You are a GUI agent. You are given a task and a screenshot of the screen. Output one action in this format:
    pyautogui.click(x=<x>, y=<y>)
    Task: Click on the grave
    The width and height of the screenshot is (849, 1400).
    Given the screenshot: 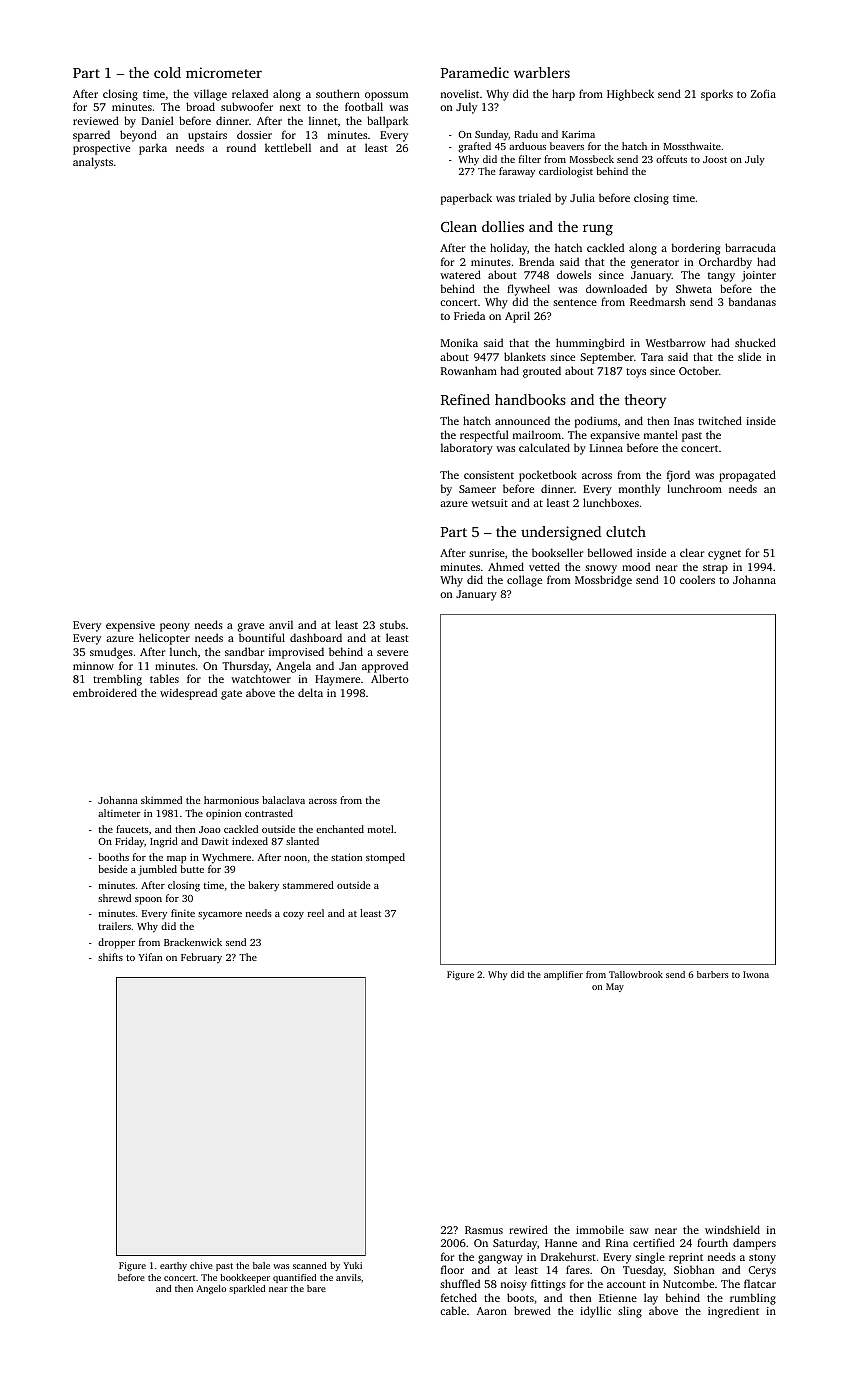 What is the action you would take?
    pyautogui.click(x=251, y=627)
